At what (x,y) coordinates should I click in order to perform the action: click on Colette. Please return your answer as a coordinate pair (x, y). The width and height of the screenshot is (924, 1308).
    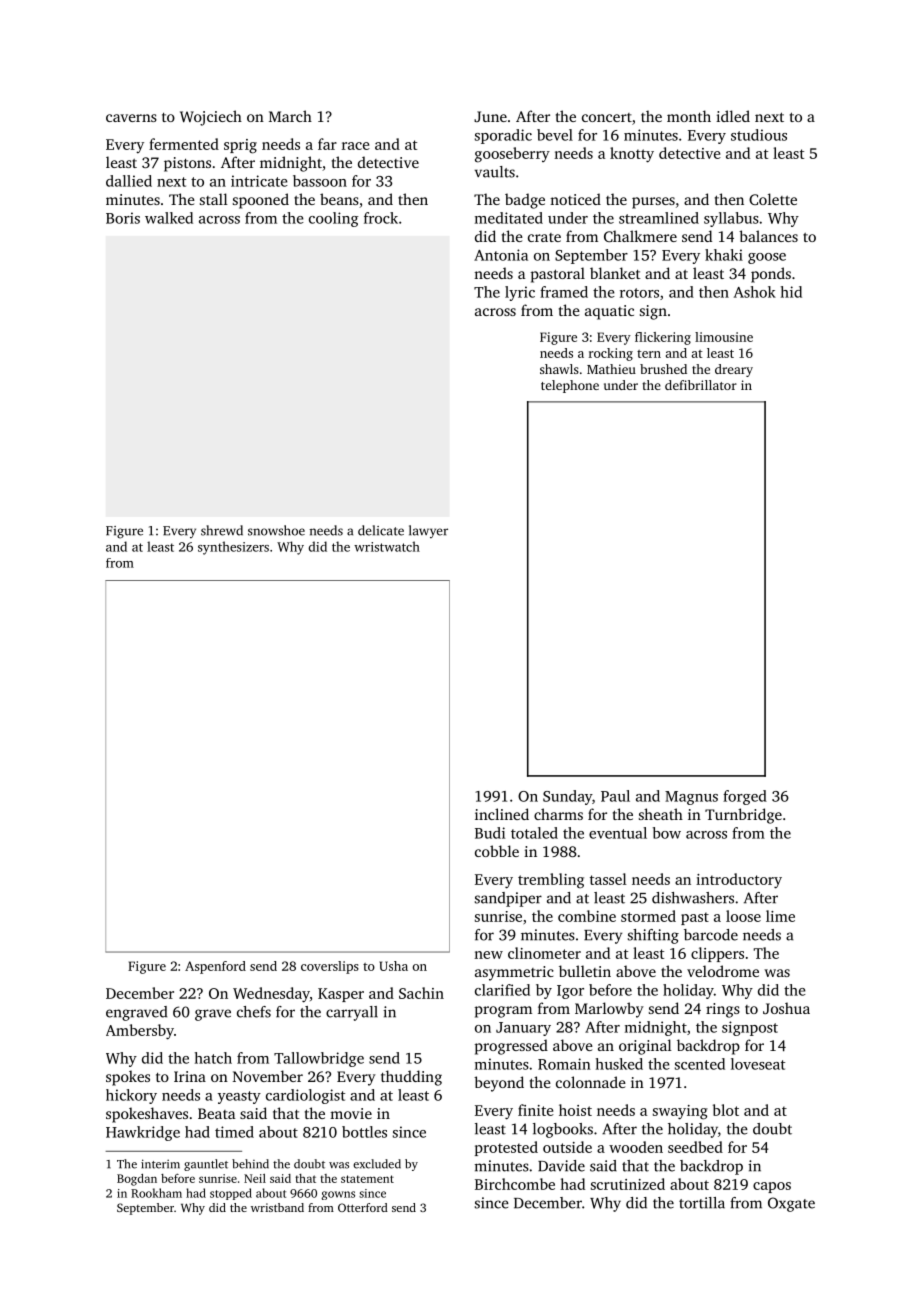
    Looking at the image, I should click on (773, 199).
